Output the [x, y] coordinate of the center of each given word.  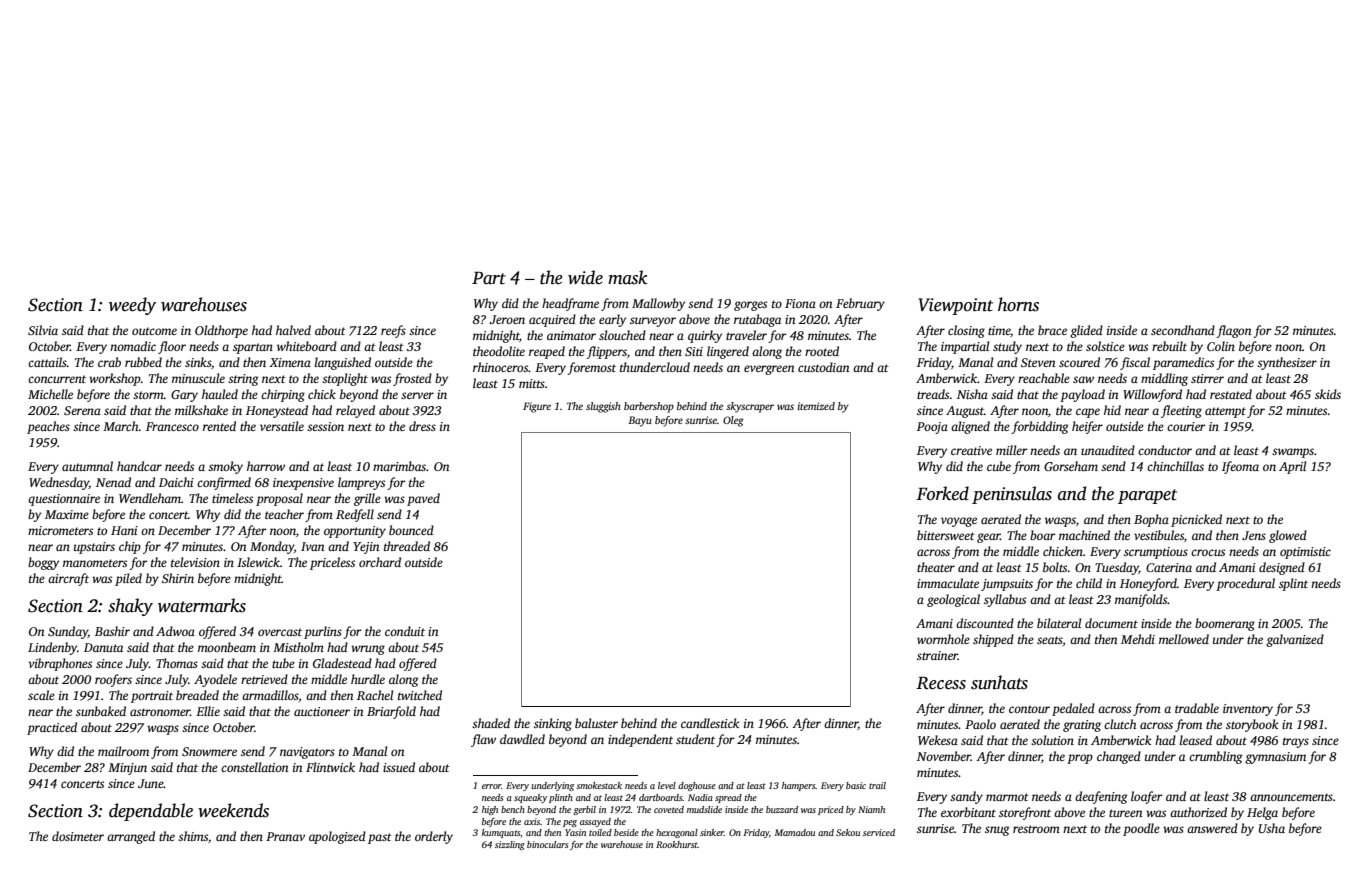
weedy [132, 306]
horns [1018, 304]
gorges [750, 306]
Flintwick [330, 767]
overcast [280, 632]
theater [936, 567]
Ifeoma [1240, 467]
